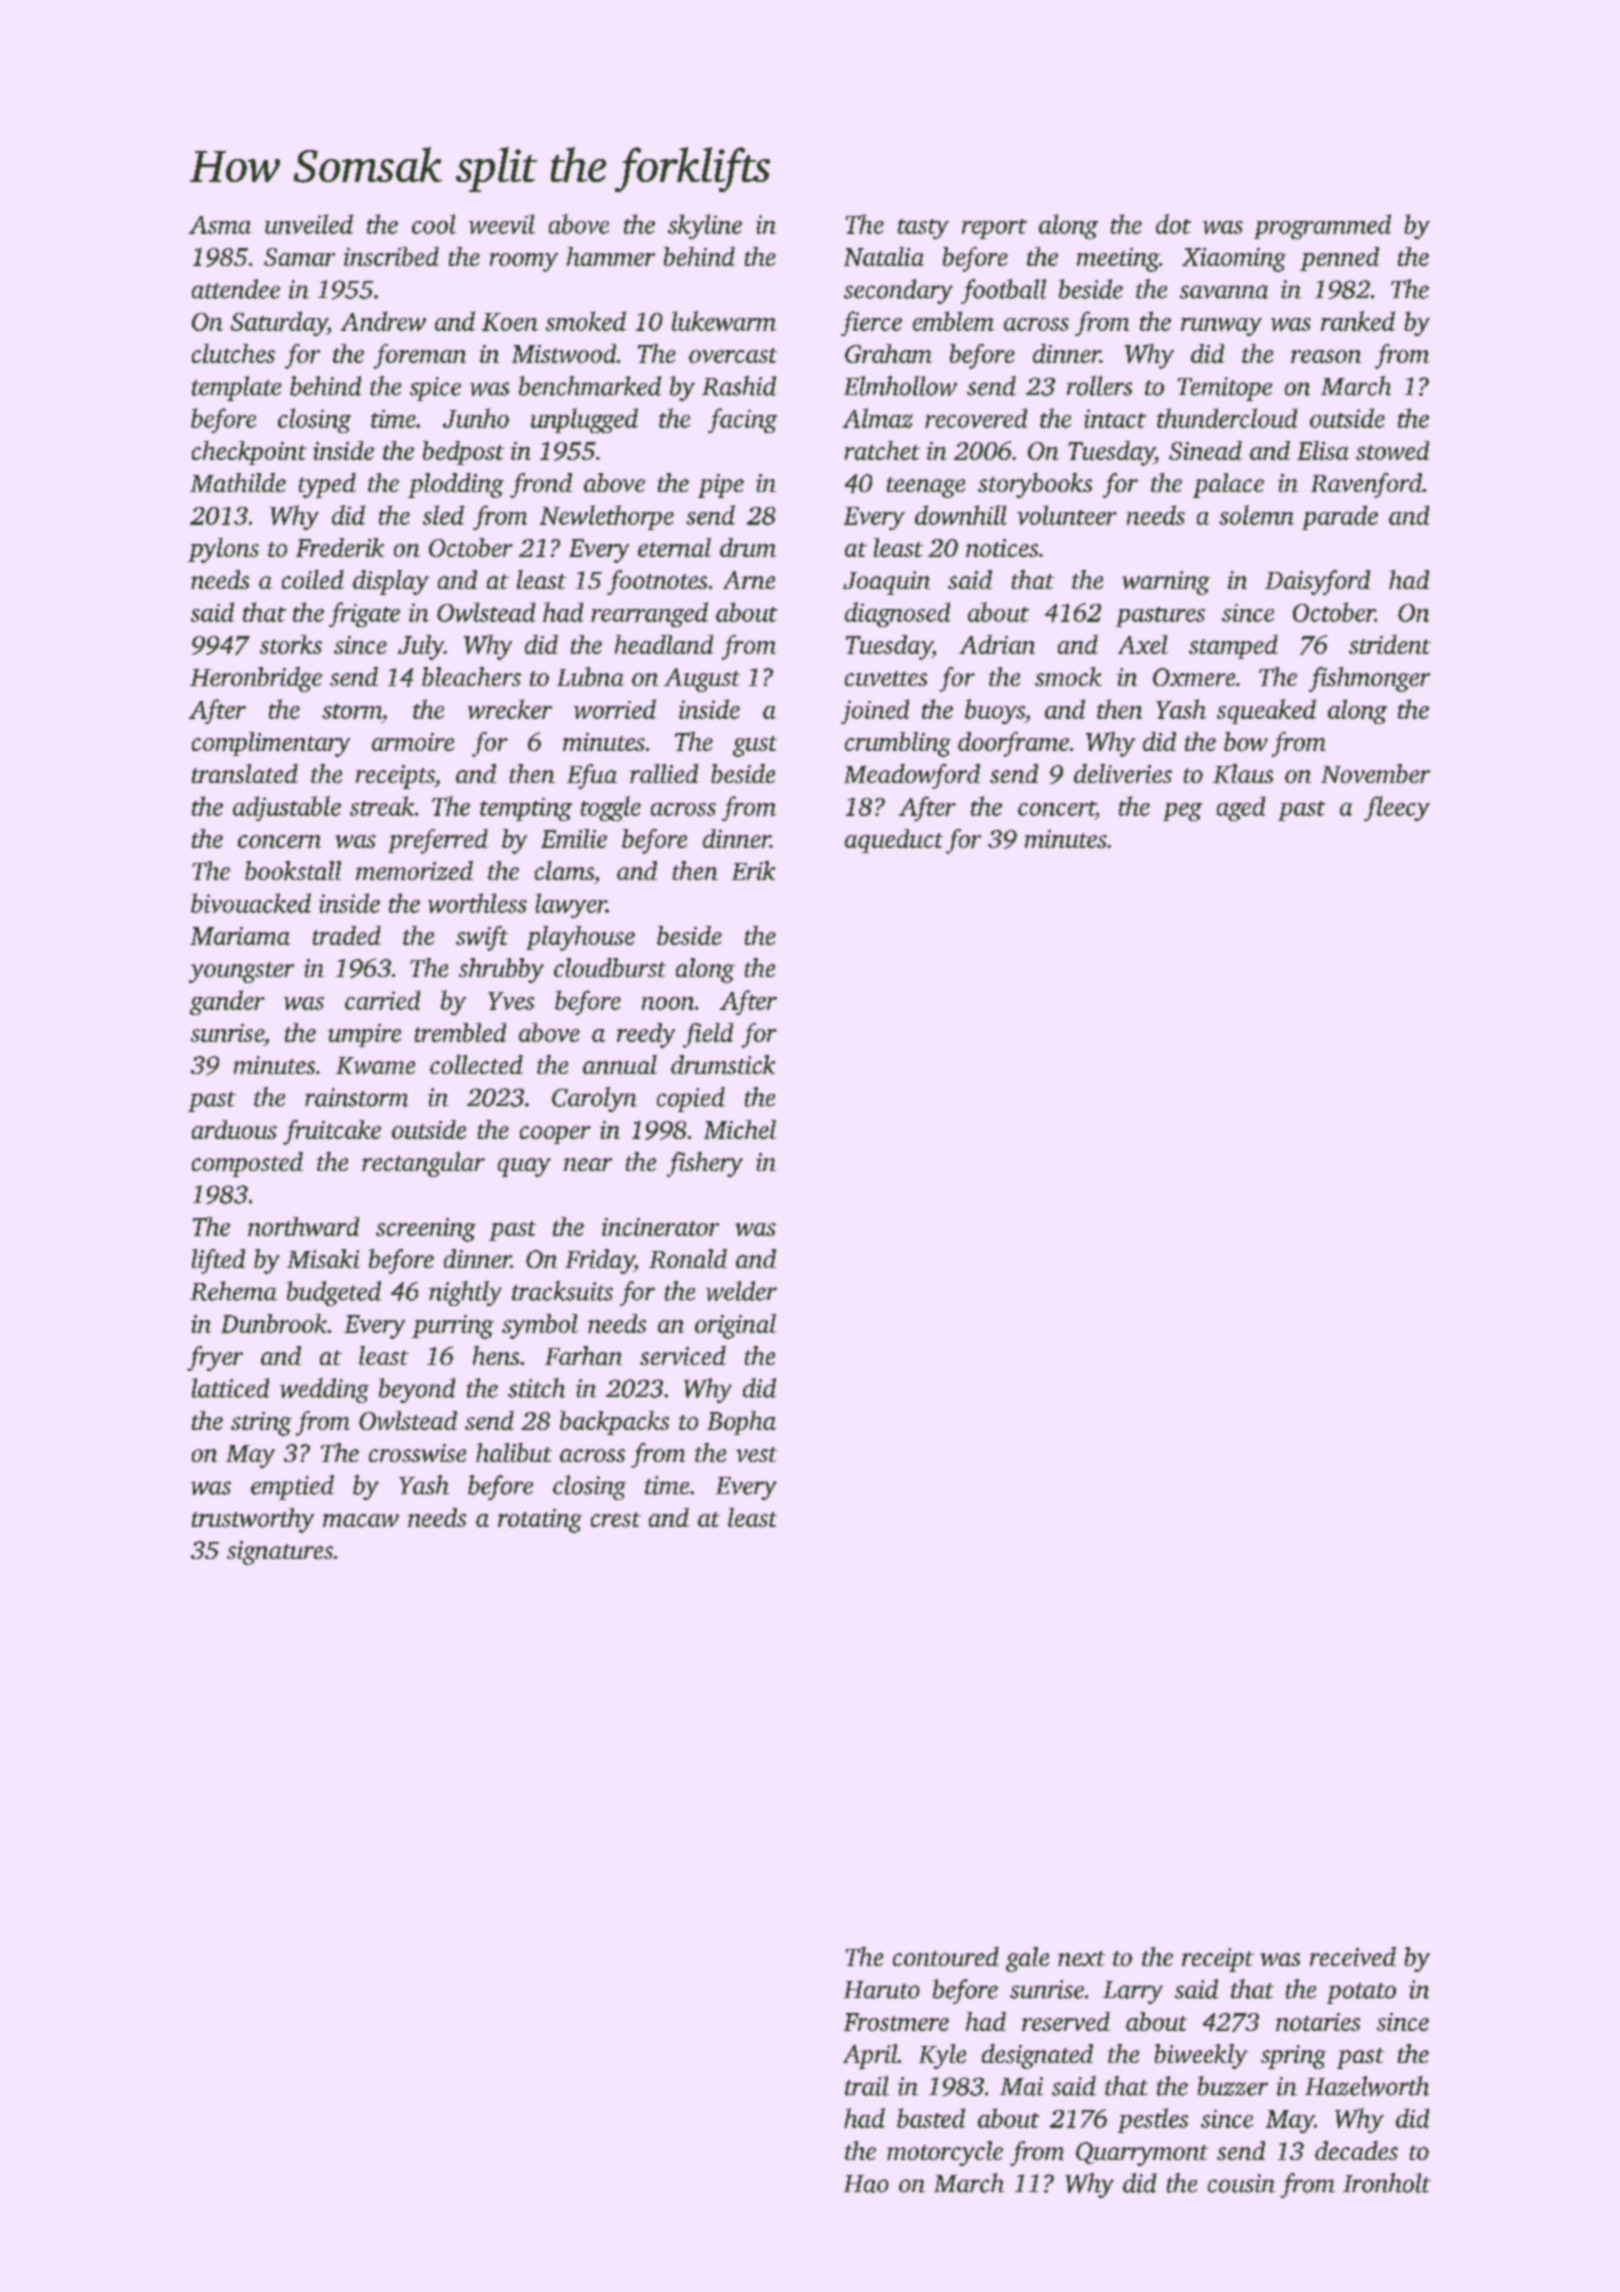 The image size is (1620, 2292). What do you see at coordinates (1375, 773) in the screenshot?
I see `November` at bounding box center [1375, 773].
